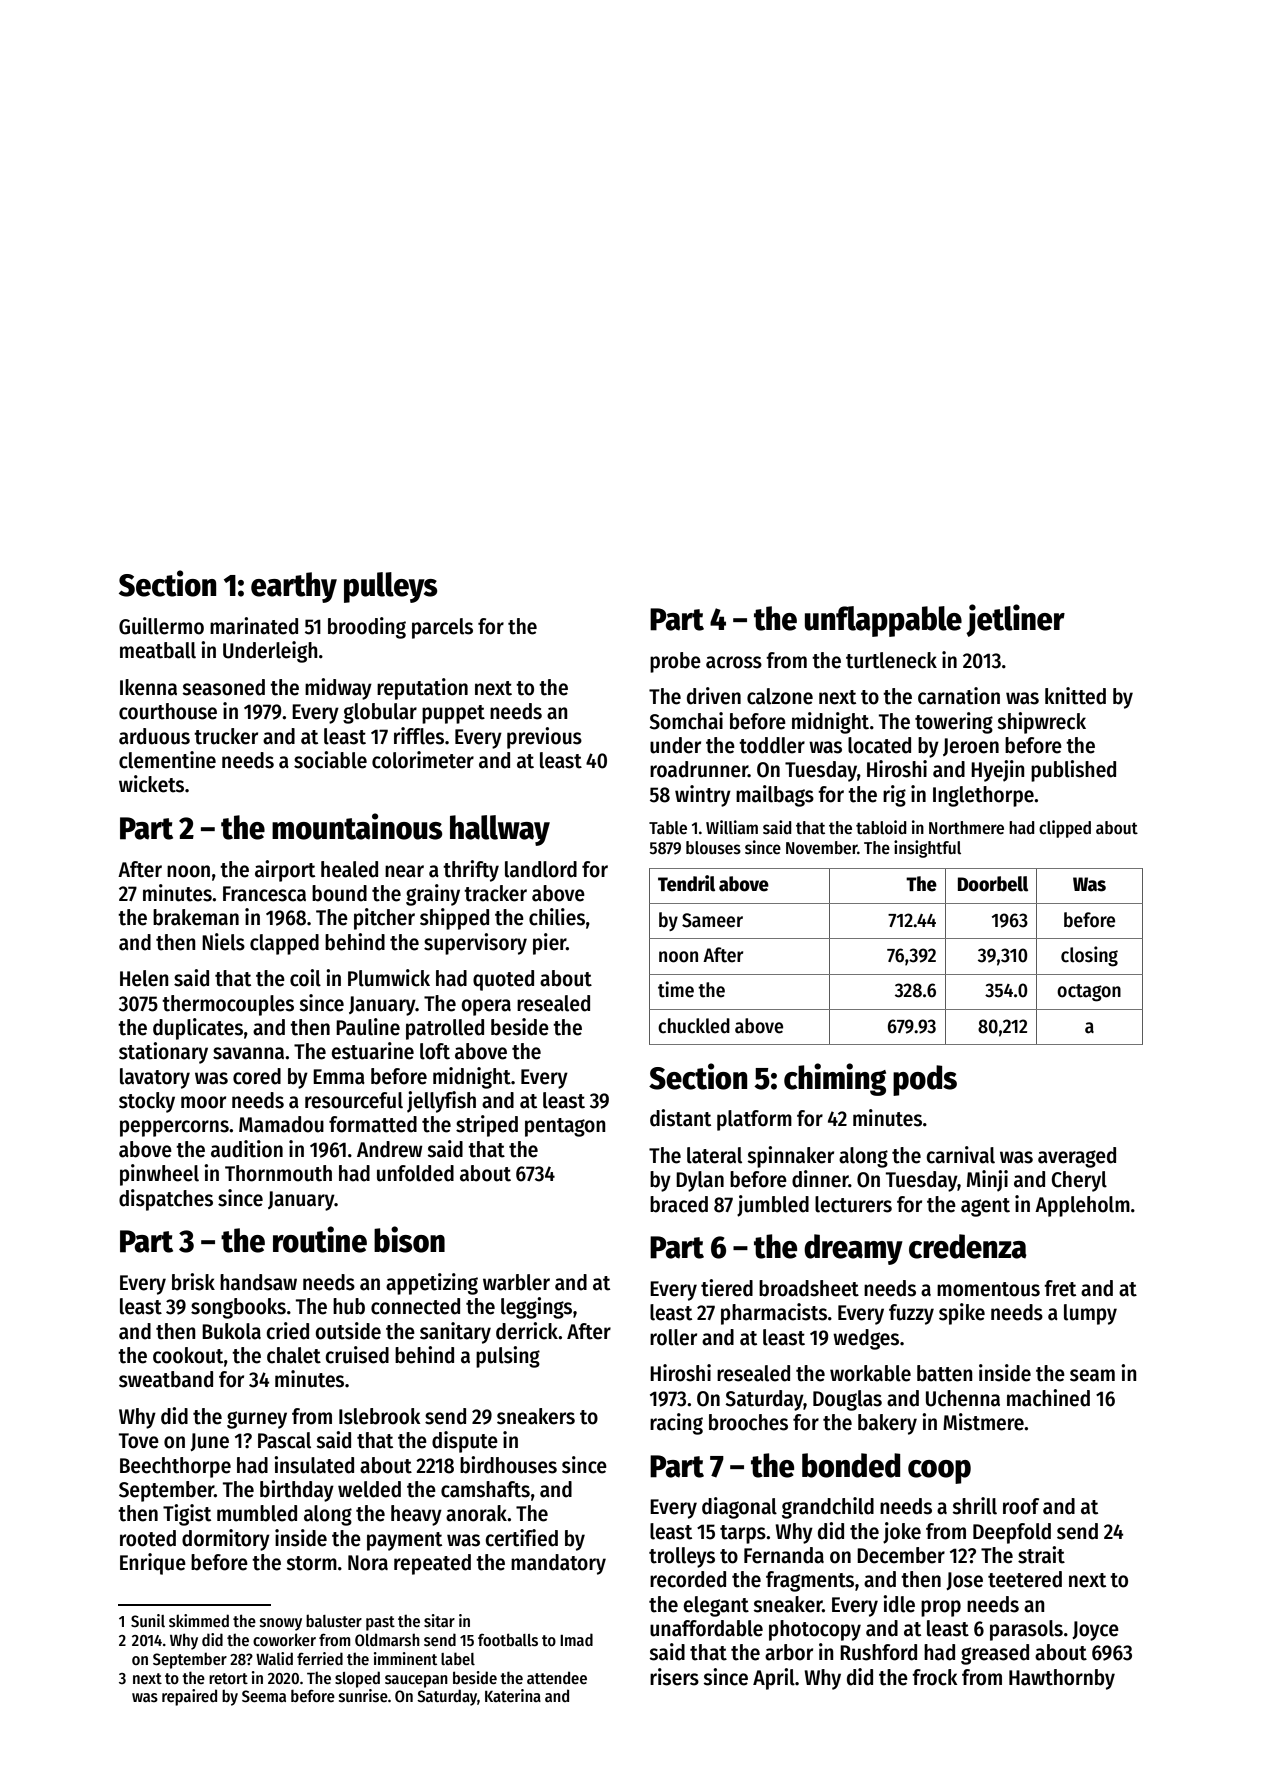  What do you see at coordinates (699, 769) in the page?
I see `roadrunner` at bounding box center [699, 769].
